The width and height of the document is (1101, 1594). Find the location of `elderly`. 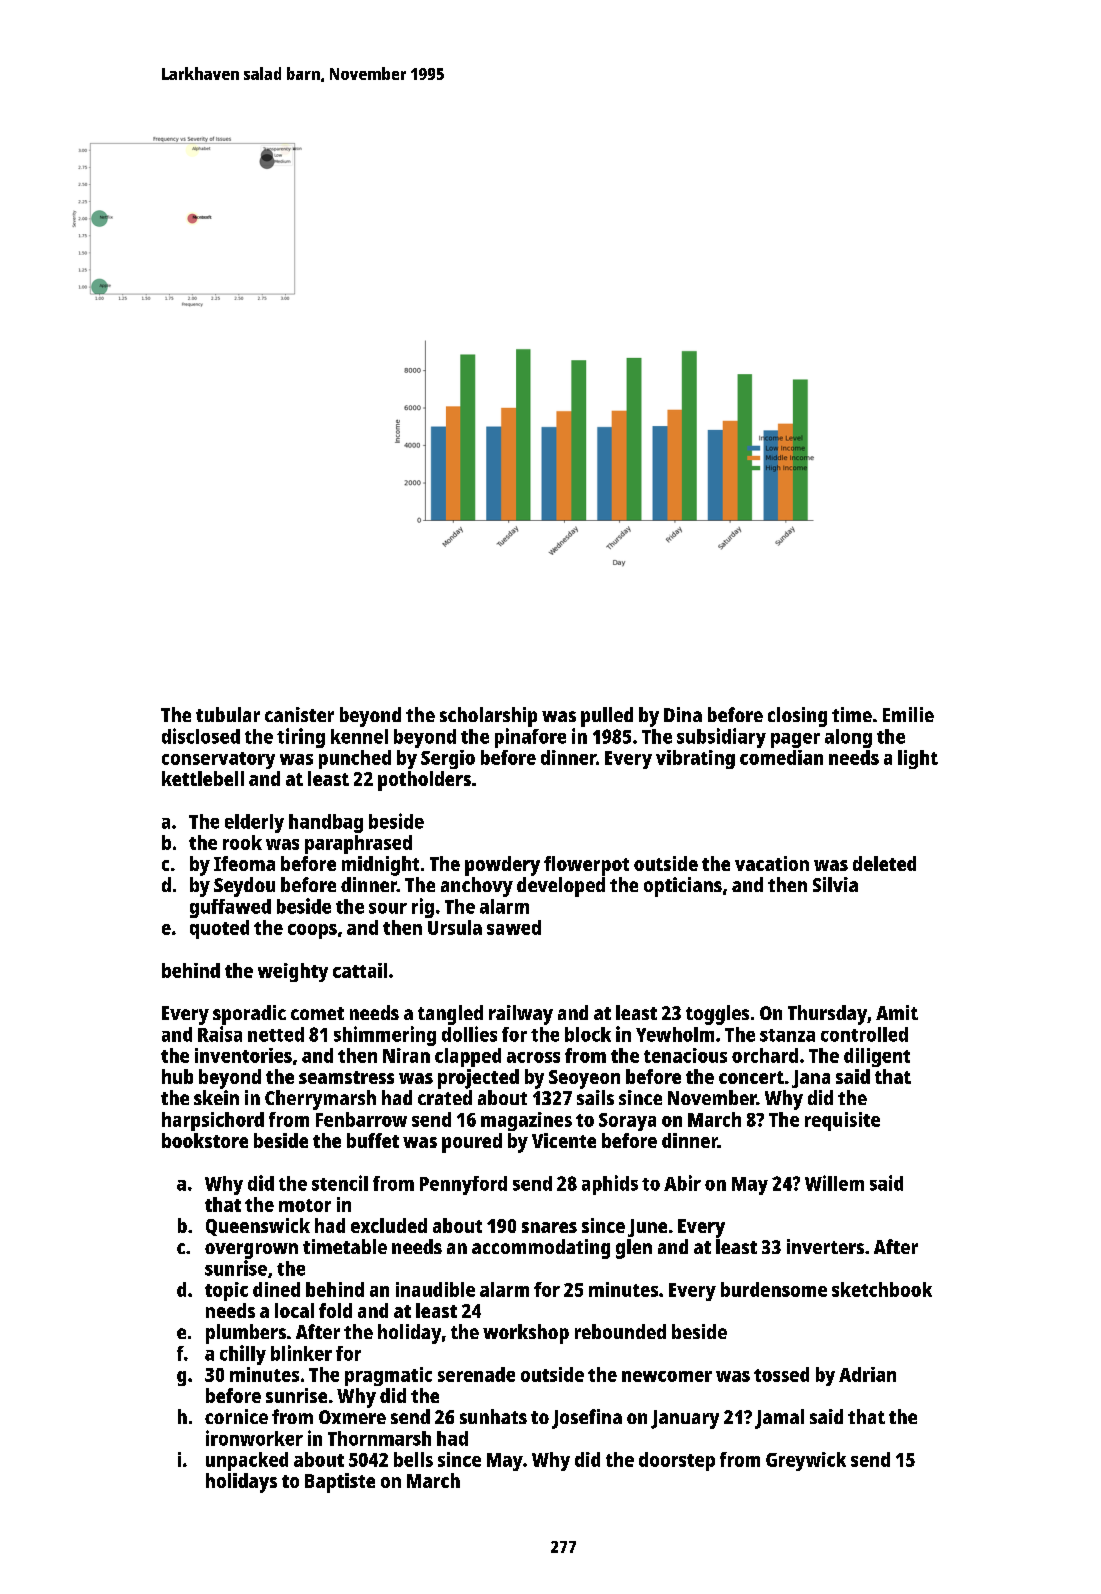

elderly is located at coordinates (254, 823).
